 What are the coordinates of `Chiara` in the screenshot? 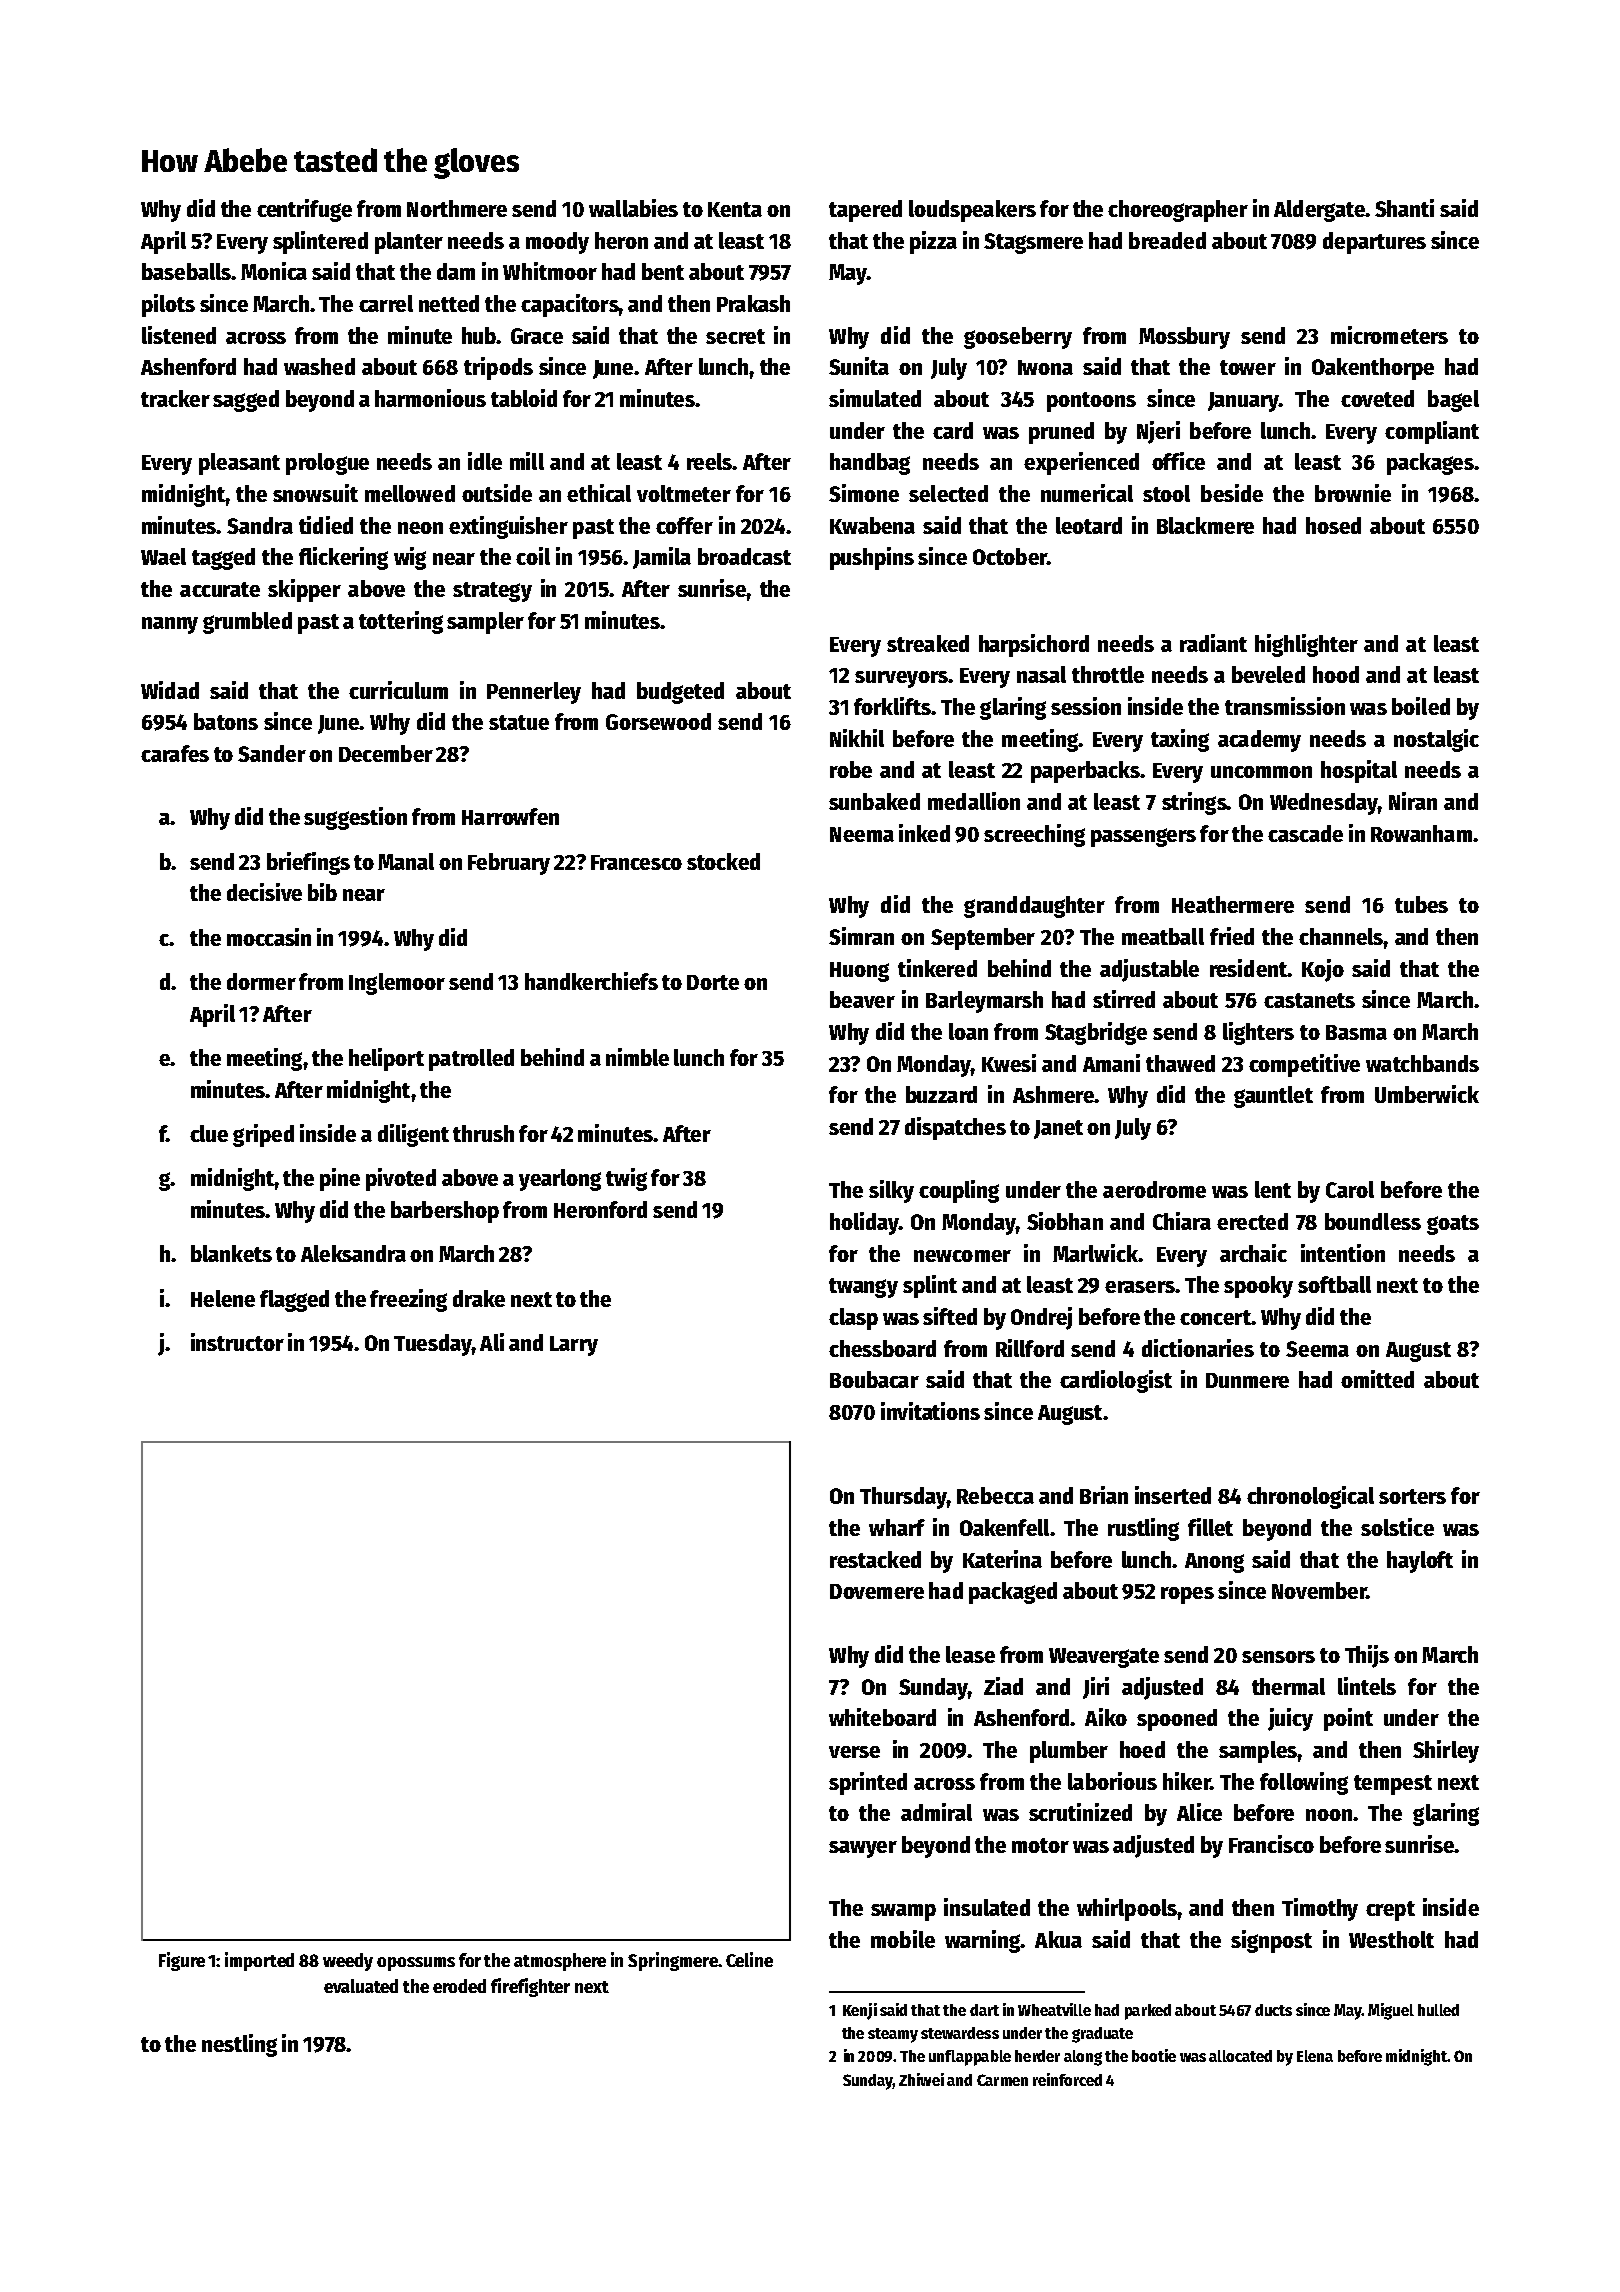 It's located at (1182, 1221).
